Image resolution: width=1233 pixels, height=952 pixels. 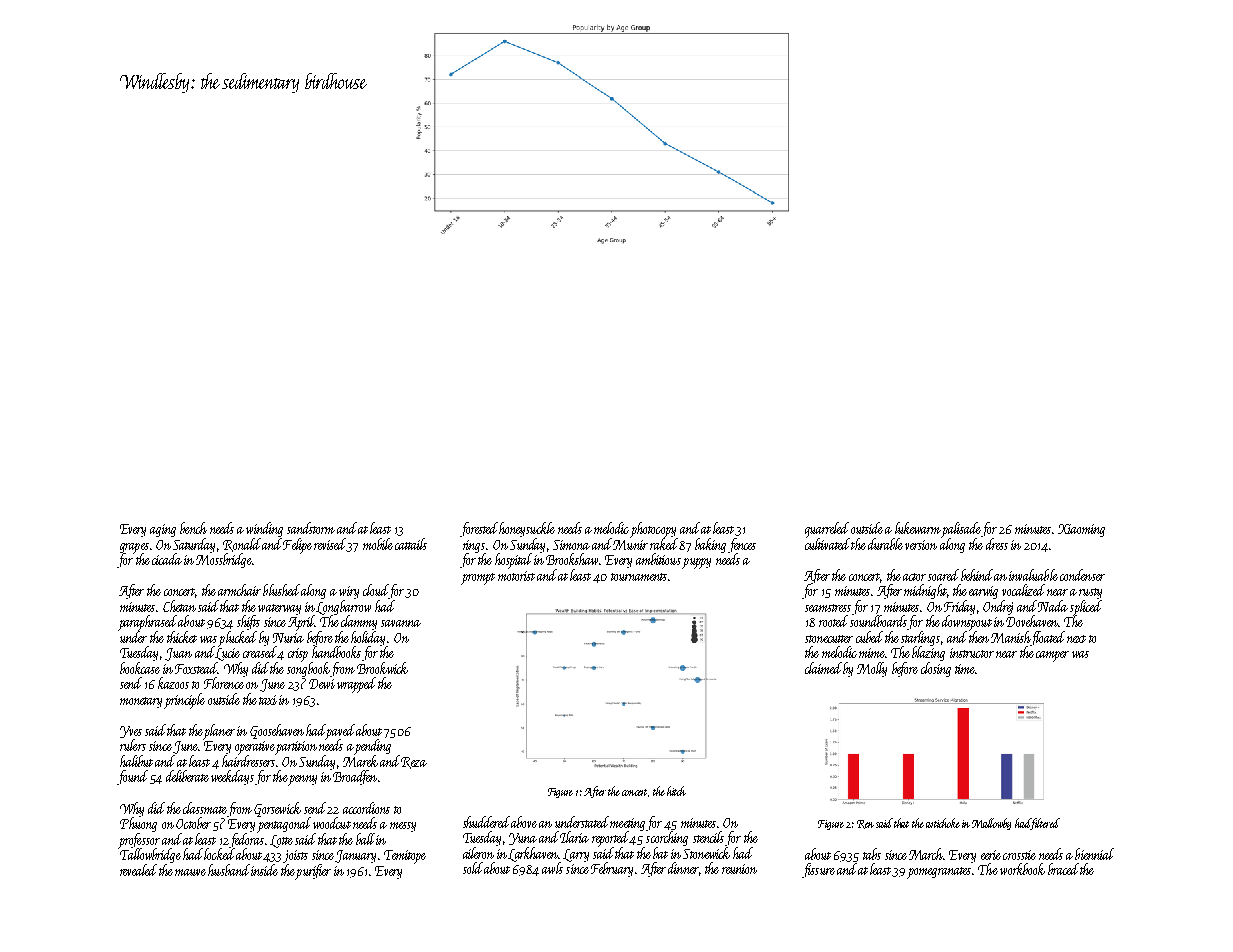 I want to click on professor, so click(x=139, y=840).
